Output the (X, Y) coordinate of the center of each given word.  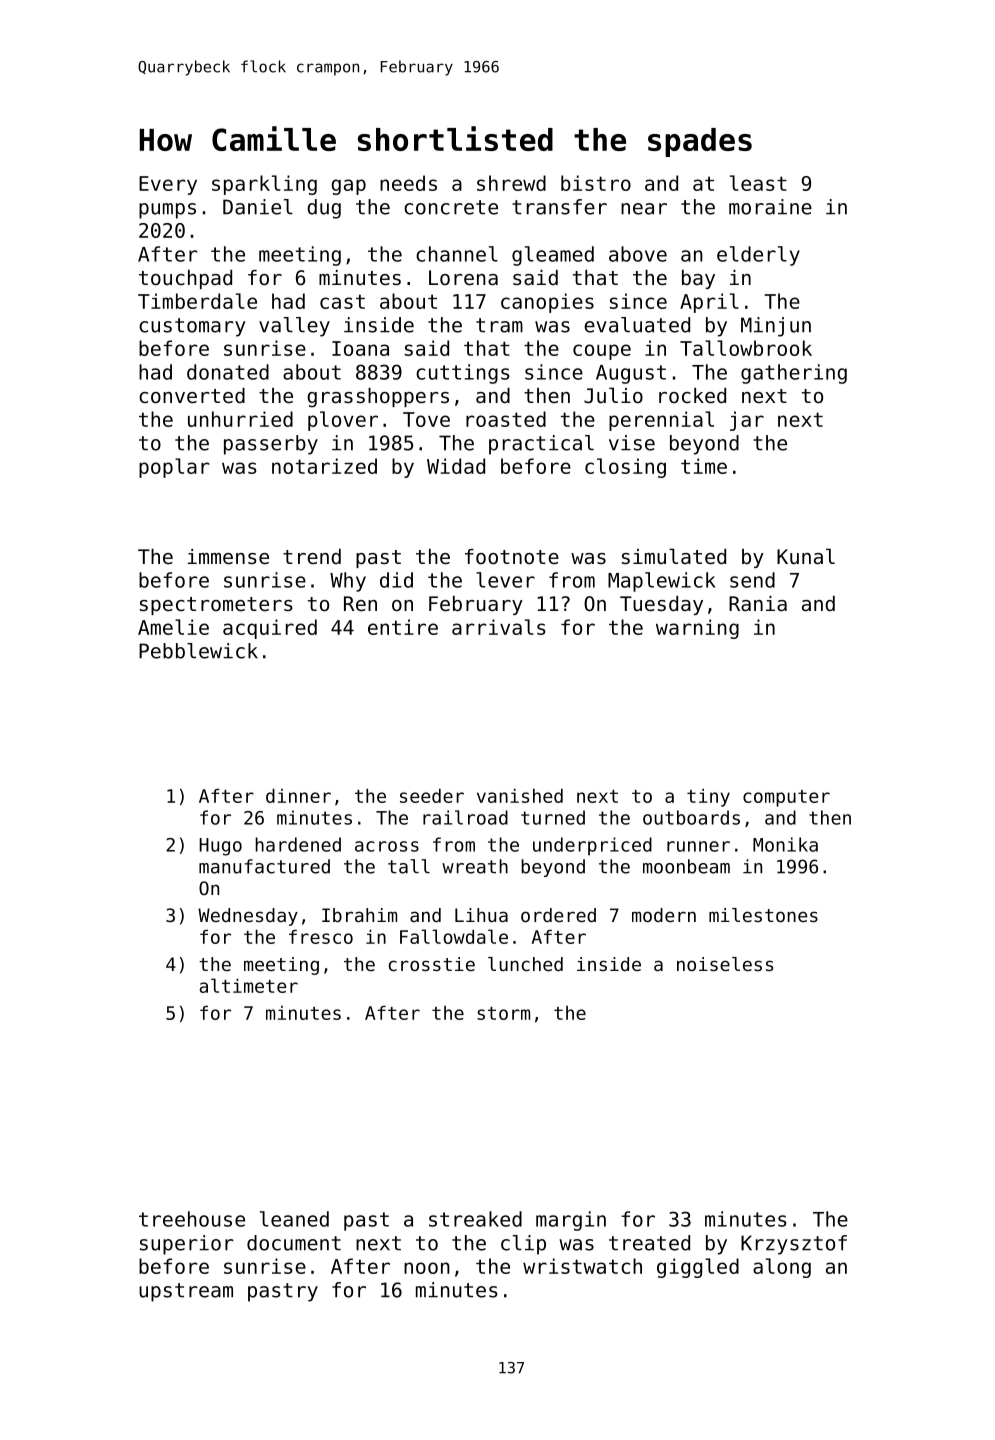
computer (786, 798)
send (752, 580)
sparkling (264, 185)
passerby (271, 445)
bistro (596, 183)
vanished (520, 796)
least (758, 183)
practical (541, 445)
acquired (270, 629)
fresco (321, 937)
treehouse (192, 1219)
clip (523, 1245)
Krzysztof (794, 1245)
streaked (475, 1219)
